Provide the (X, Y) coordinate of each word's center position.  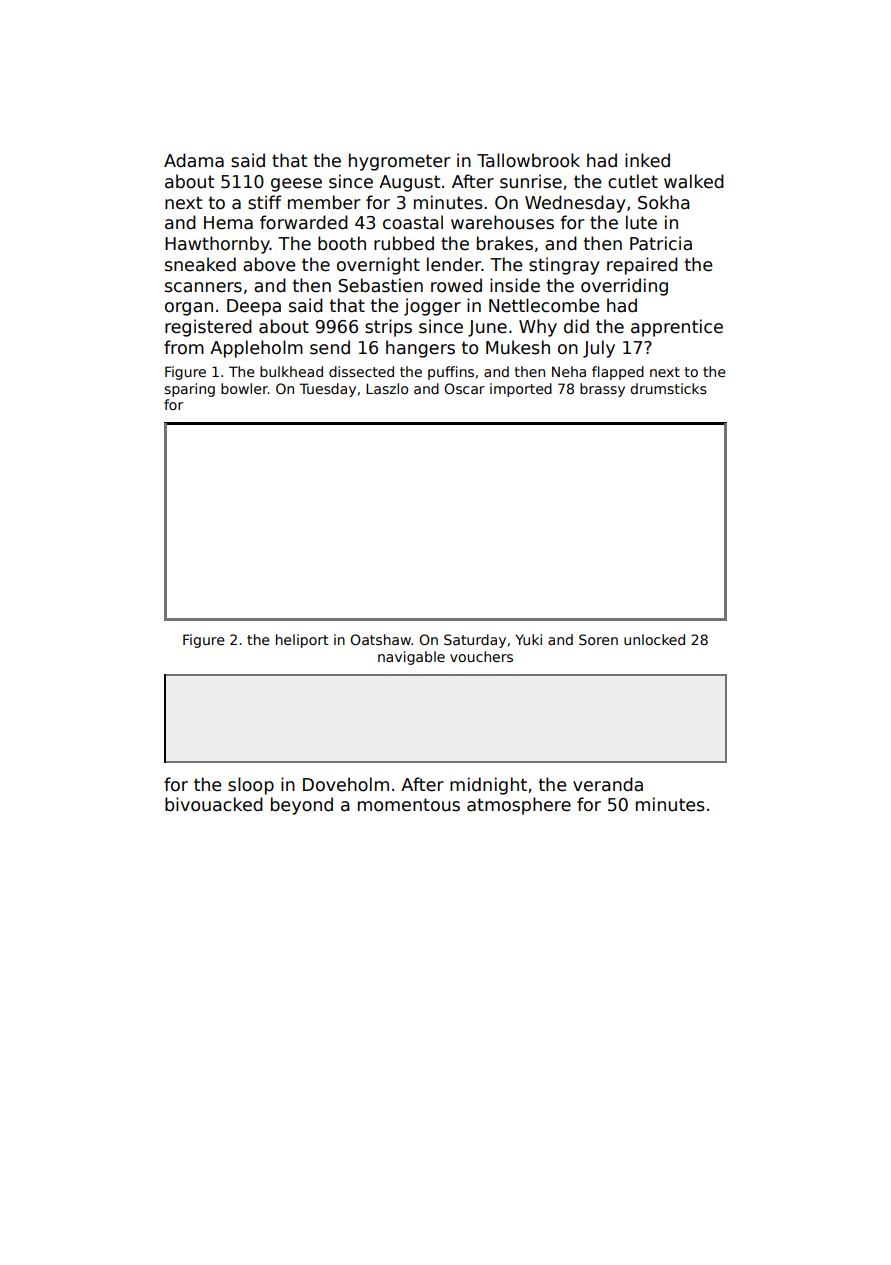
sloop (251, 786)
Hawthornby (217, 245)
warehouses (502, 222)
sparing (189, 390)
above (269, 264)
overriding (624, 287)
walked (694, 181)
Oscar (464, 388)
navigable (411, 658)
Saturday (475, 641)
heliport (302, 641)
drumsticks (668, 388)
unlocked (654, 639)
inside (515, 285)
